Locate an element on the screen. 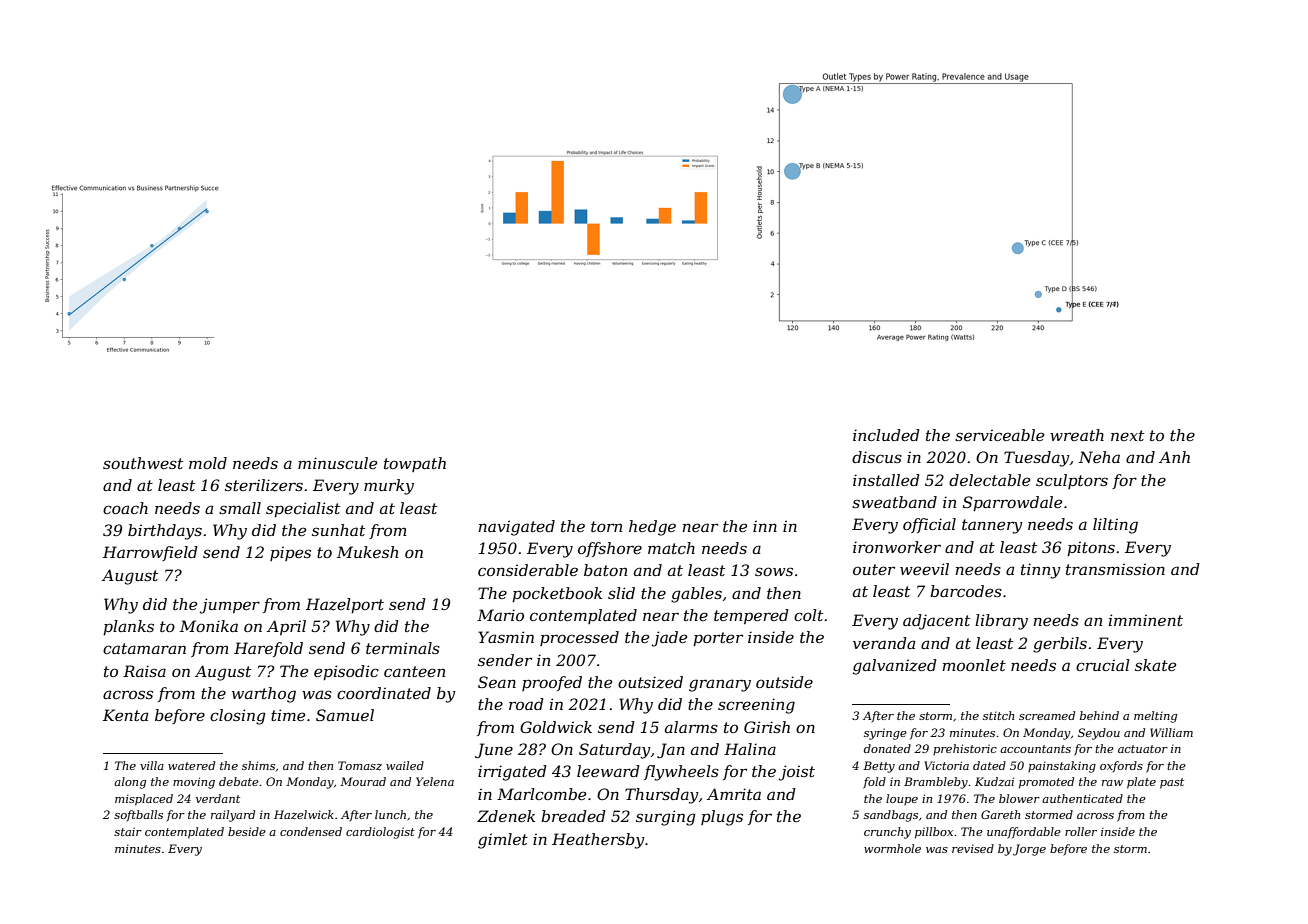  library is located at coordinates (1001, 622).
